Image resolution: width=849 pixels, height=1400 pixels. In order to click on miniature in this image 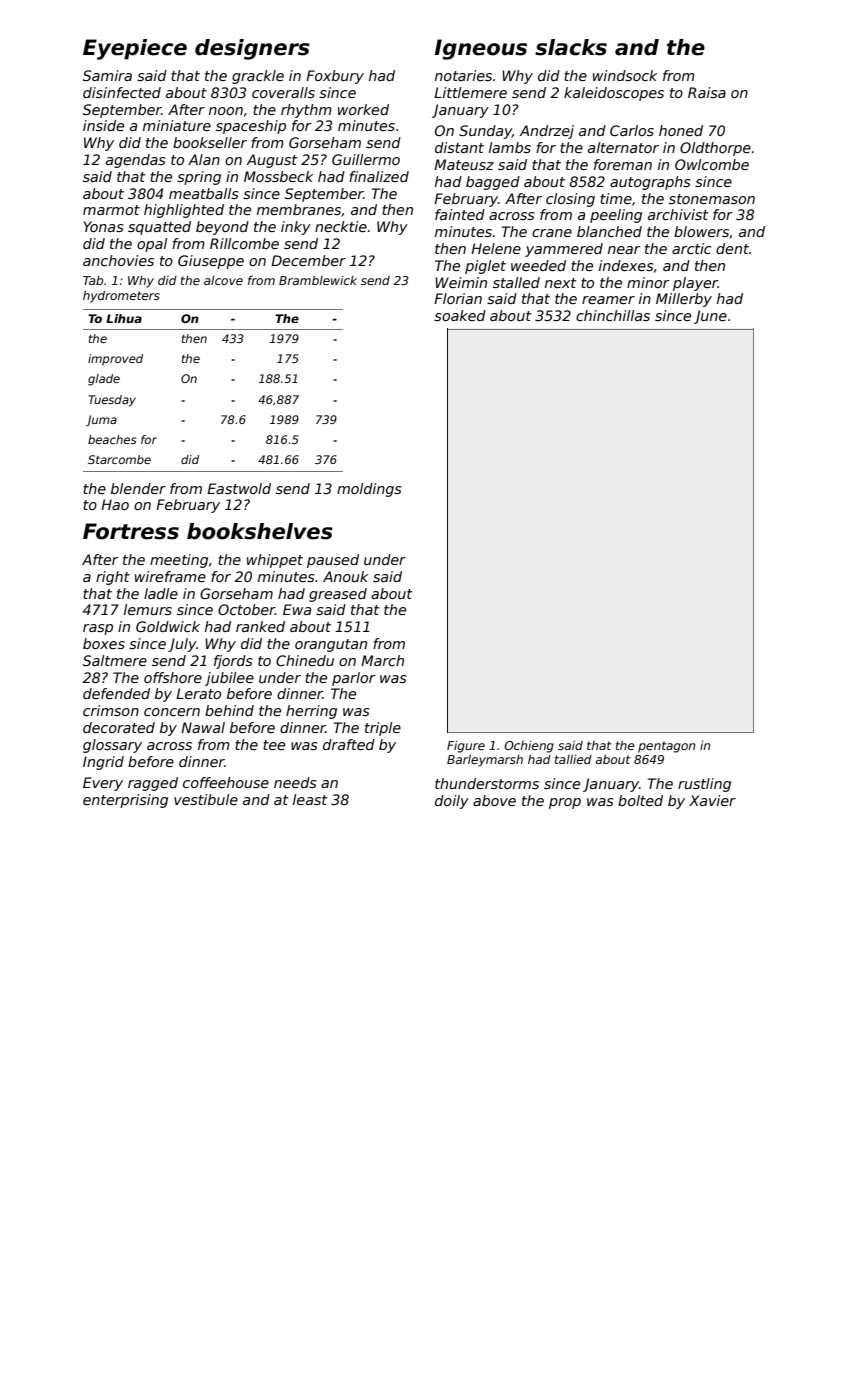, I will do `click(177, 125)`.
